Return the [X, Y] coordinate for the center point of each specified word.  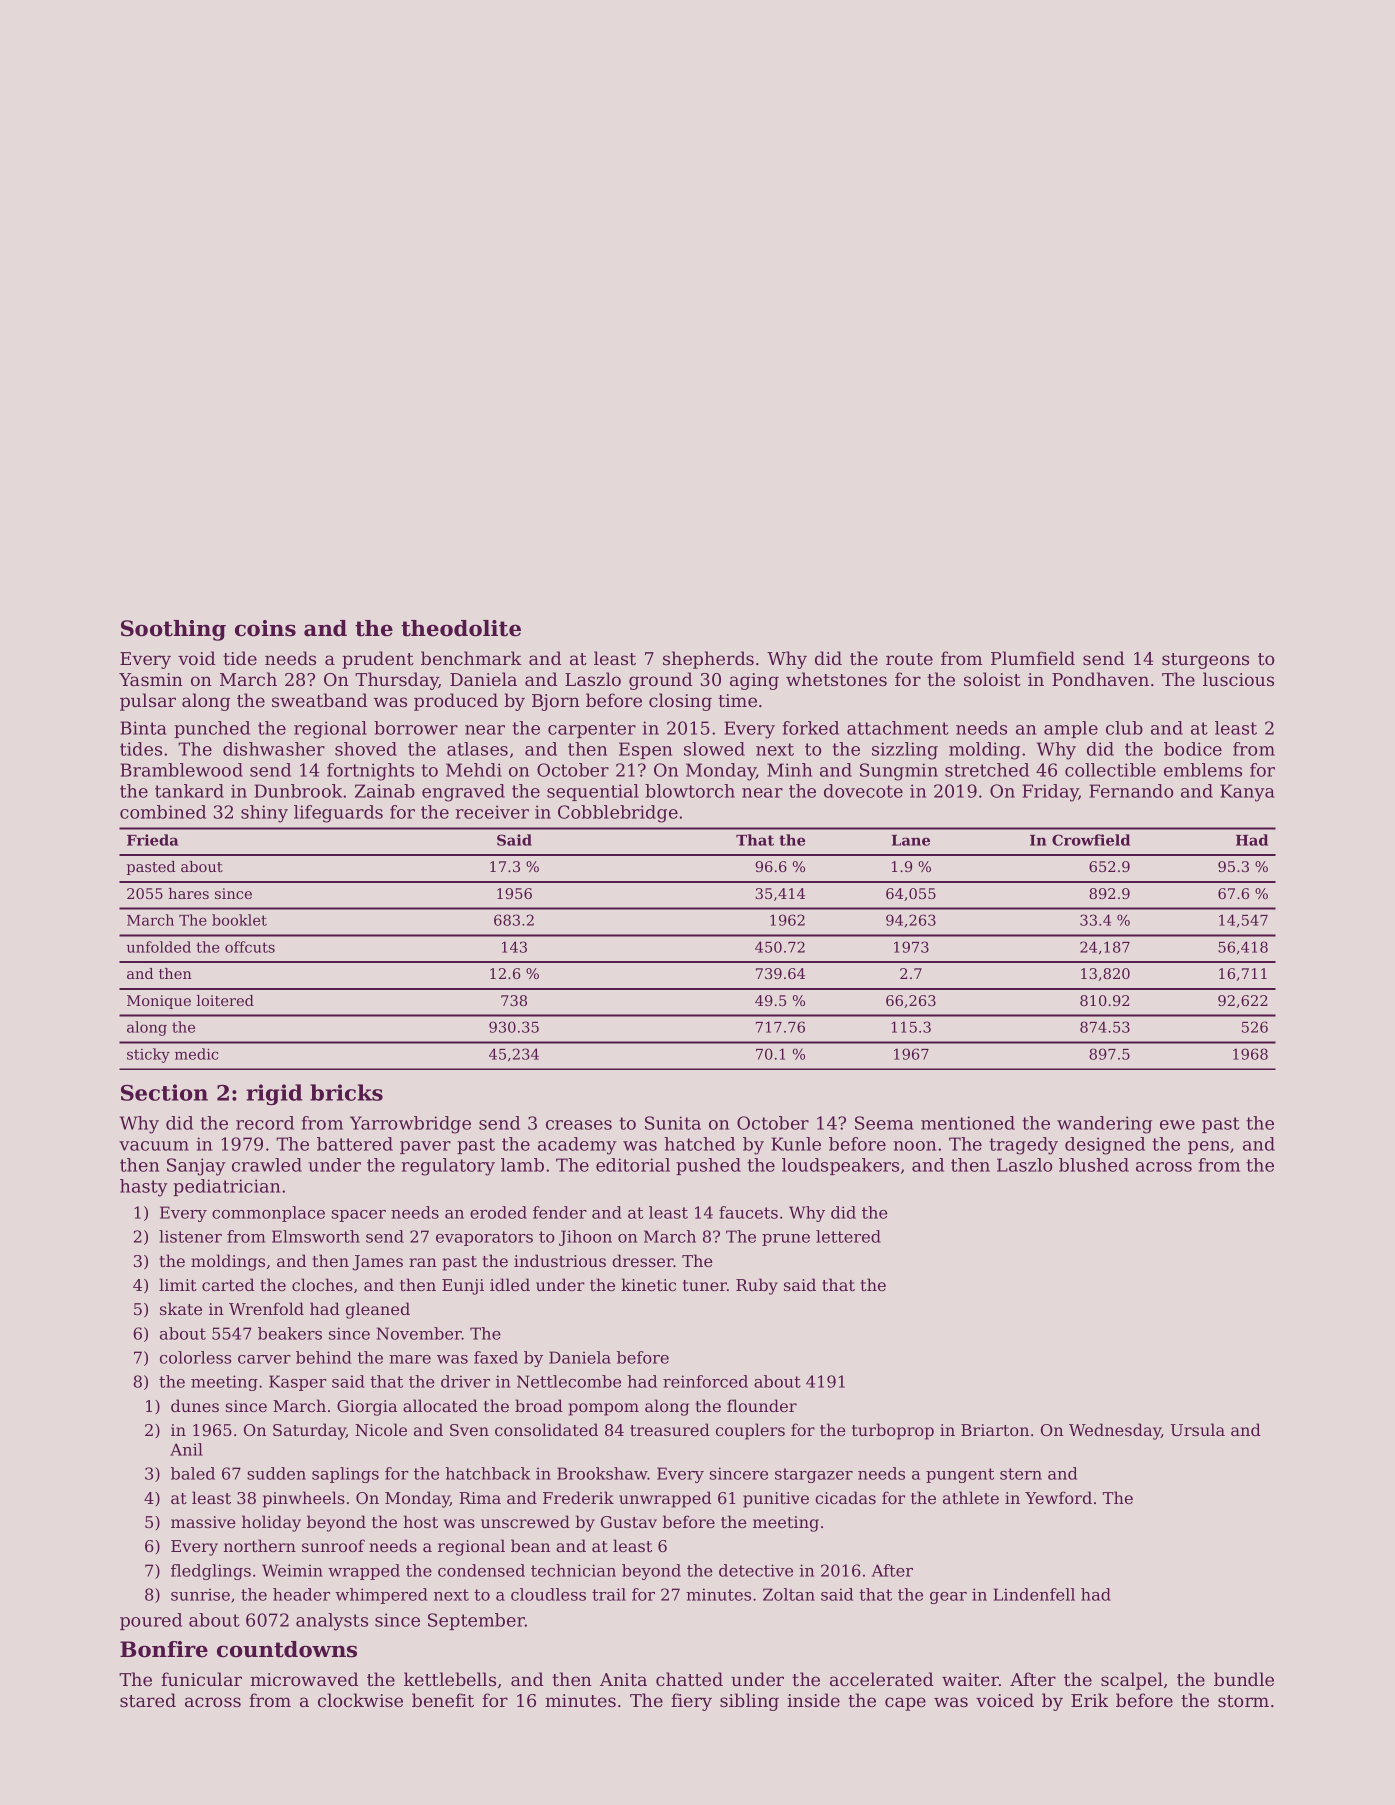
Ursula [1198, 1429]
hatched [699, 1144]
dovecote [863, 791]
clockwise [360, 1700]
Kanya [1247, 793]
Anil [186, 1449]
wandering [1104, 1125]
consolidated [546, 1429]
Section [164, 1092]
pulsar [148, 702]
